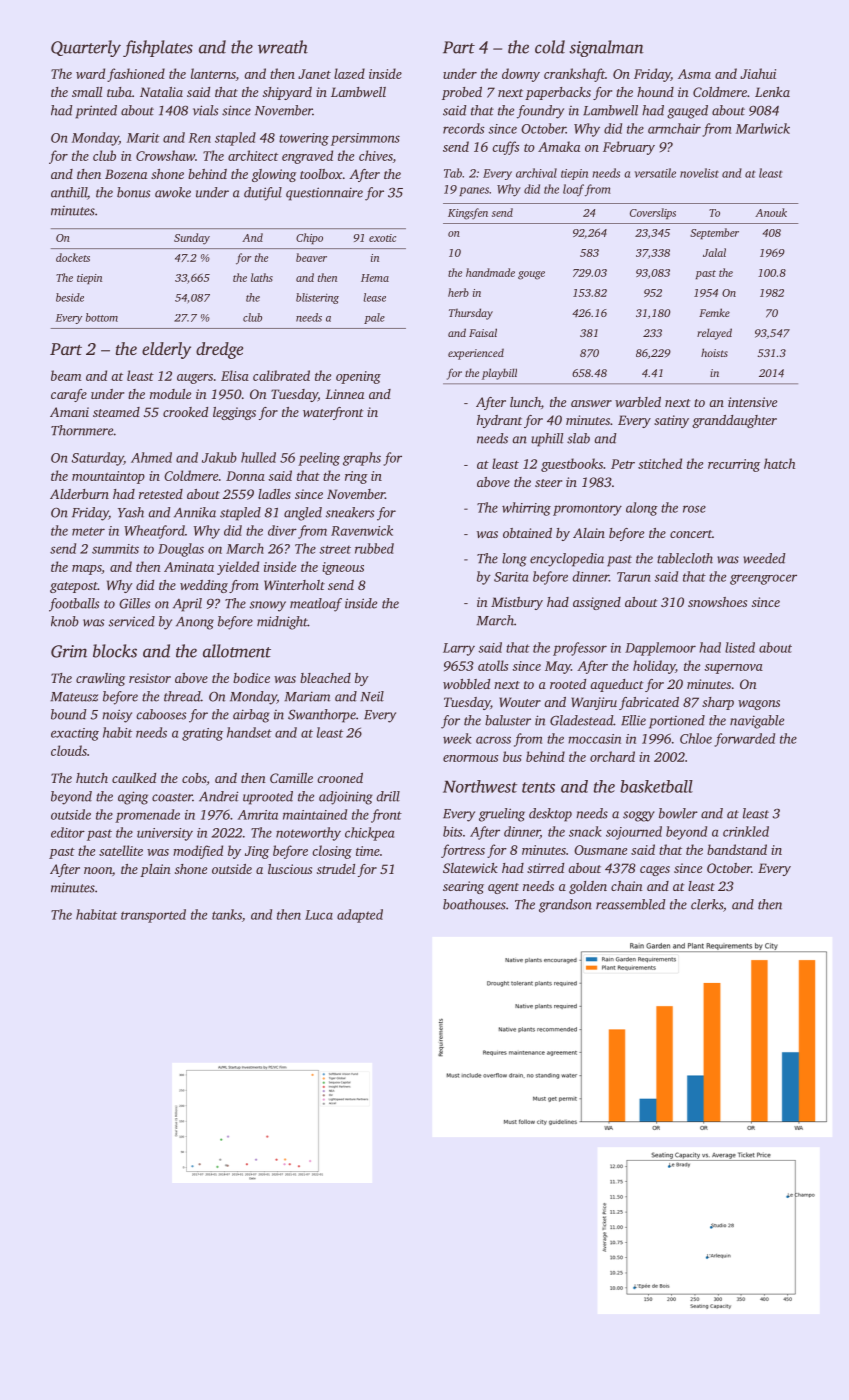  Describe the element at coordinates (134, 603) in the image. I see `Gilles` at that location.
